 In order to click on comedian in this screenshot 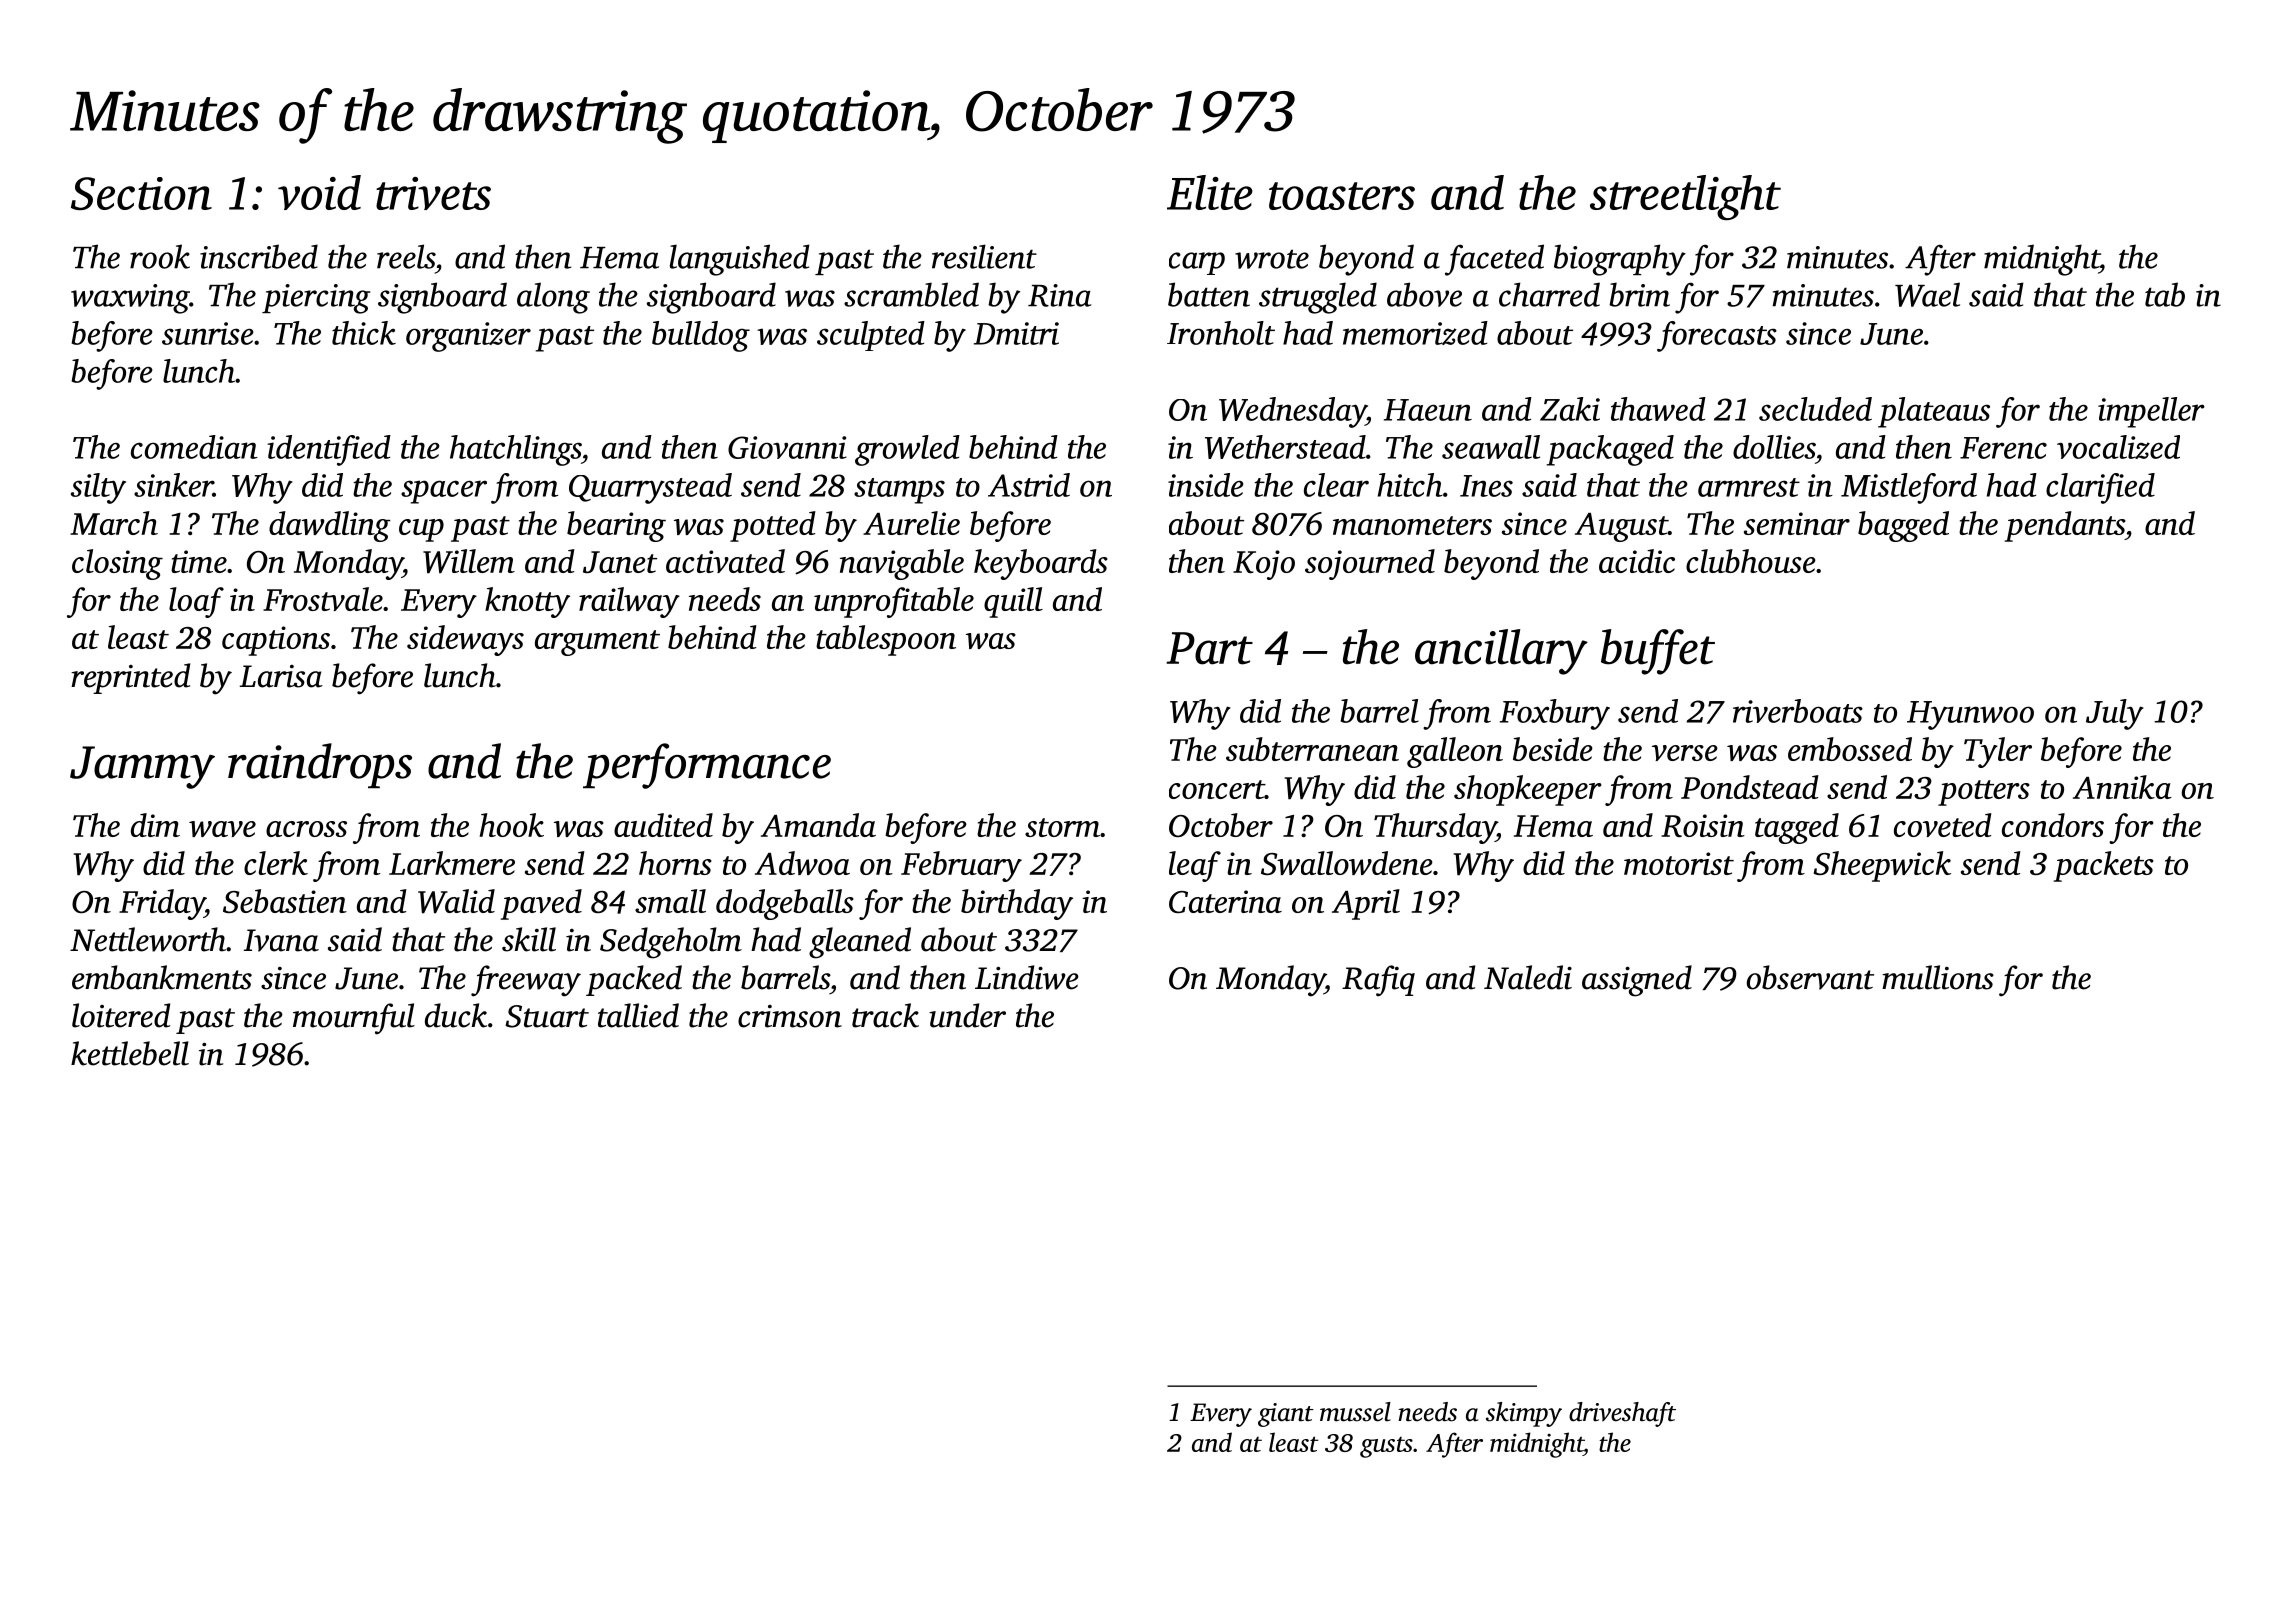, I will do `click(194, 447)`.
